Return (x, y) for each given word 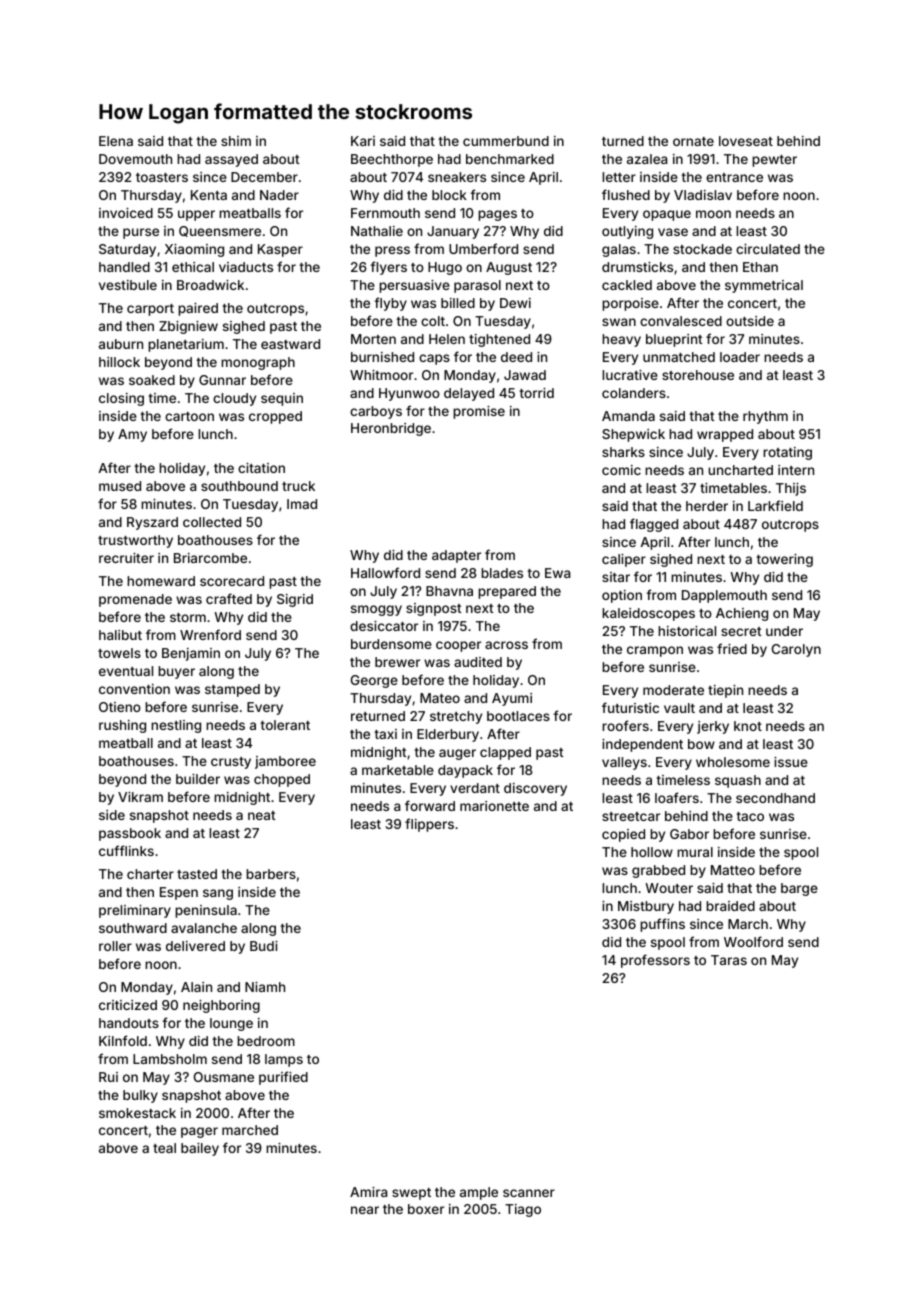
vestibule (128, 285)
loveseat (746, 141)
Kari (363, 141)
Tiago (523, 1210)
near (365, 1210)
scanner (529, 1193)
